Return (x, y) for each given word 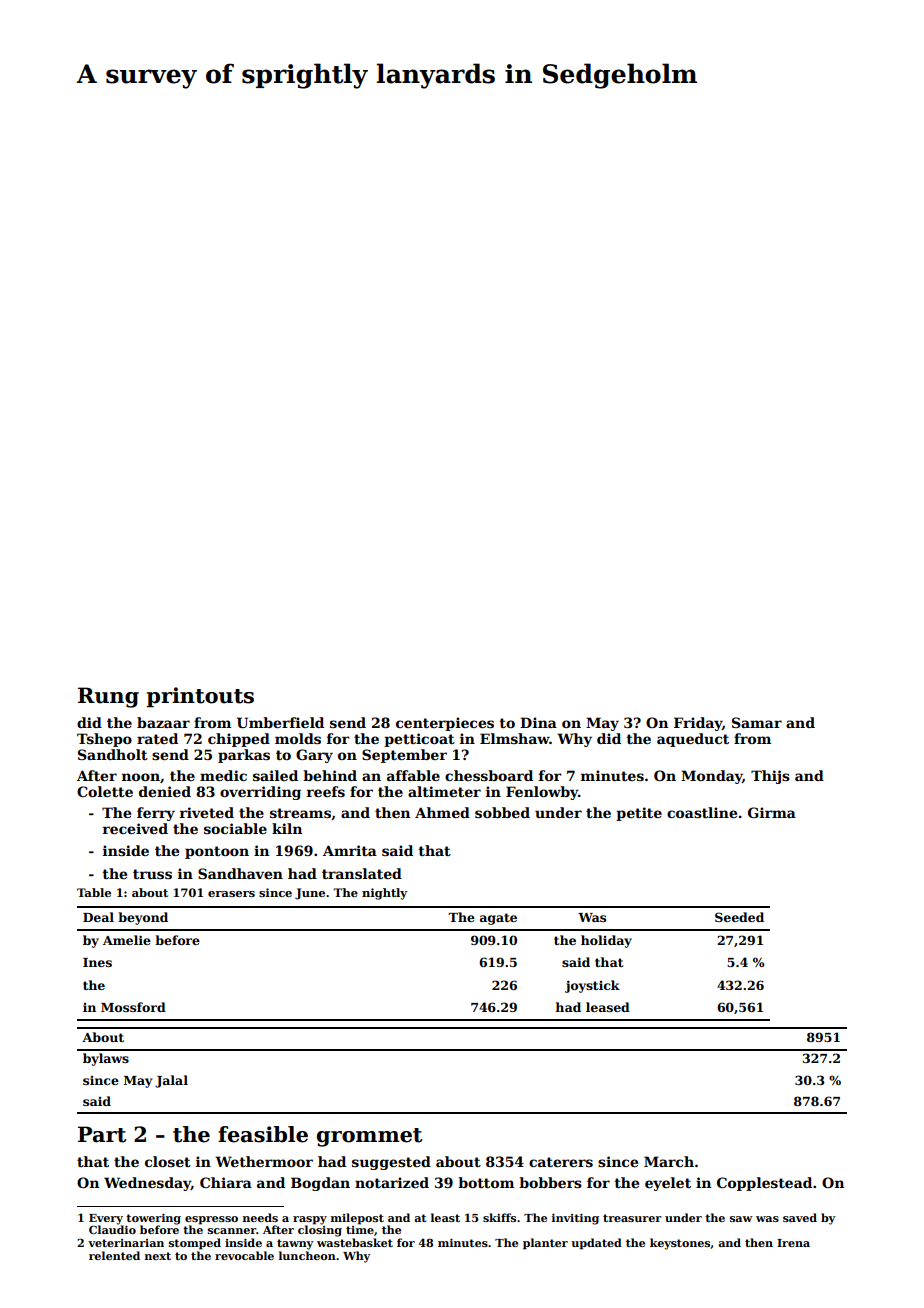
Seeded (739, 917)
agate (498, 919)
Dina (538, 722)
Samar (757, 722)
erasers (231, 894)
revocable (244, 1255)
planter (545, 1244)
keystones (680, 1244)
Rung (108, 697)
